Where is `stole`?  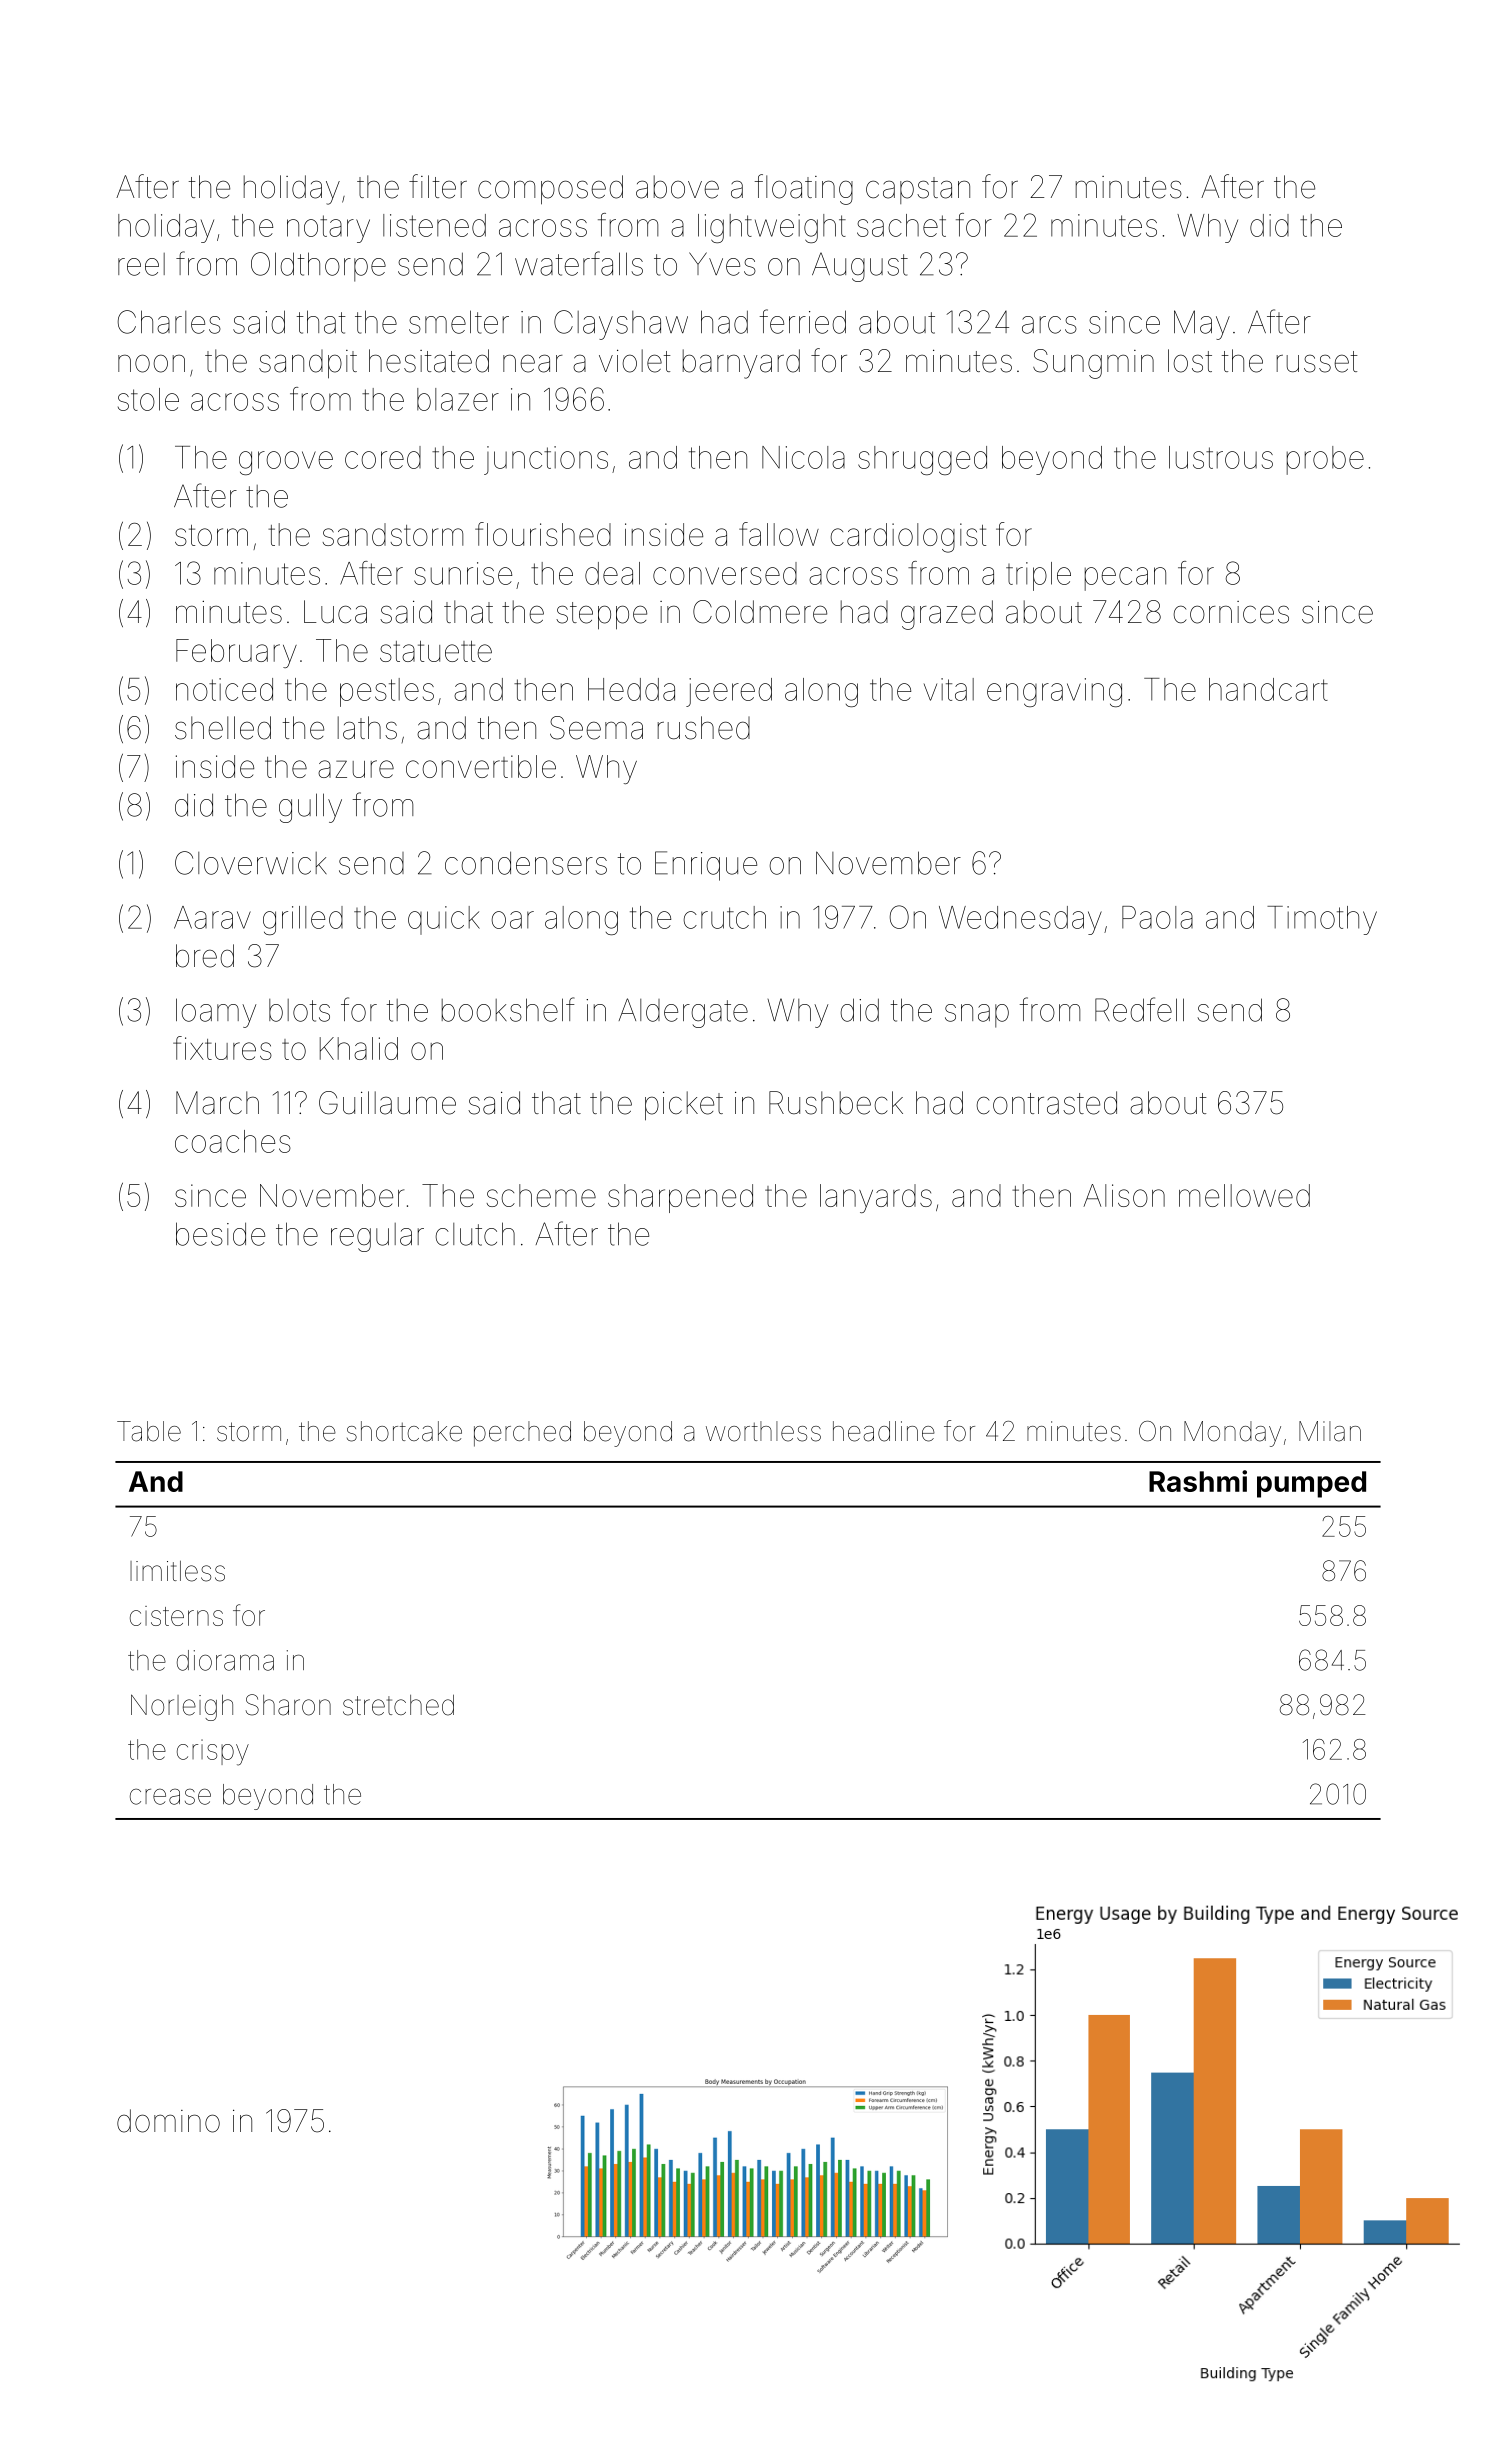 stole is located at coordinates (148, 399).
